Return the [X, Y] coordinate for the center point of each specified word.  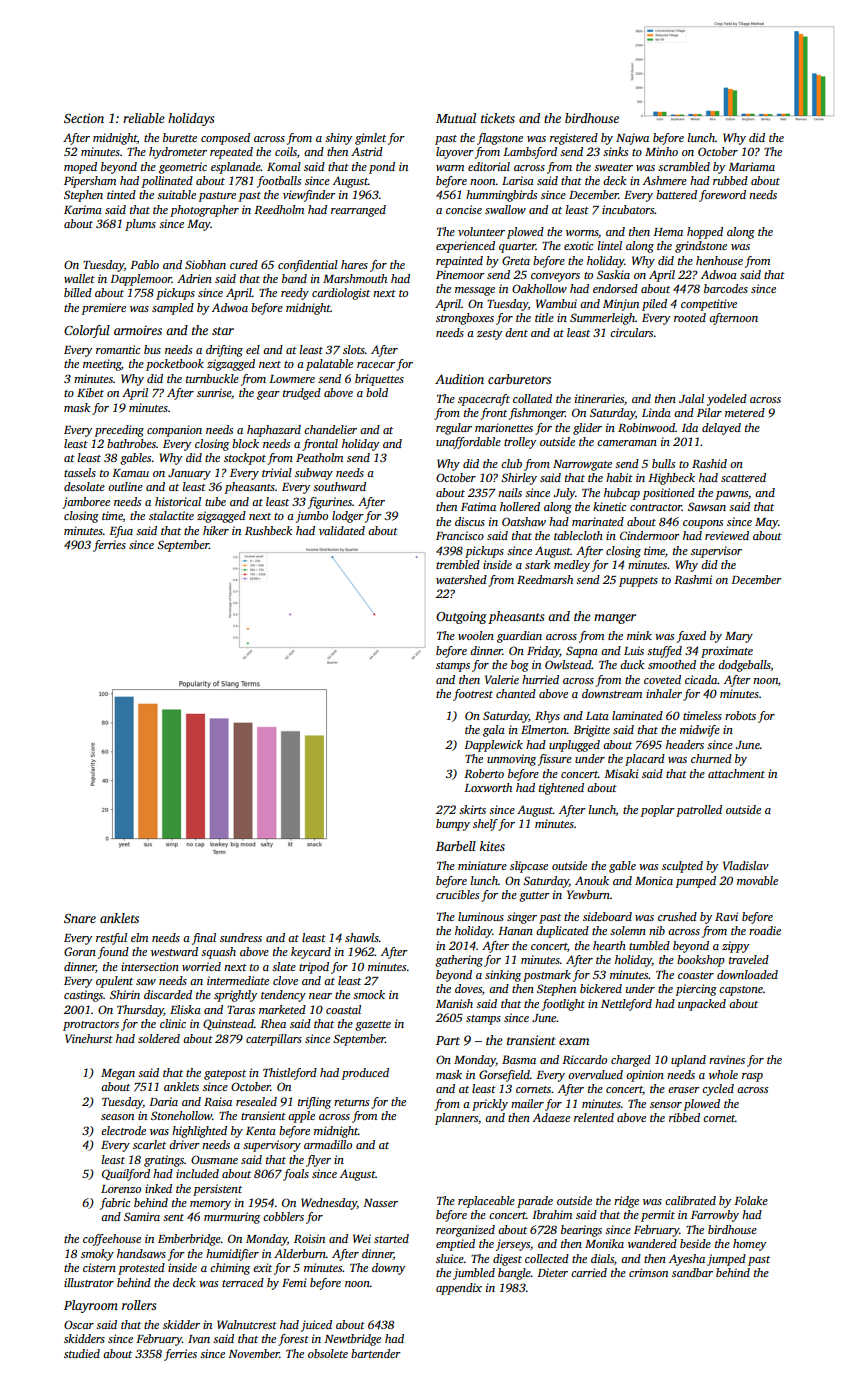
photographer [204, 211]
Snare [80, 918]
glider [587, 429]
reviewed [727, 535]
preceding [119, 431]
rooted [690, 317]
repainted [459, 262]
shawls [362, 937]
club [511, 463]
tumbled [649, 945]
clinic [173, 1023]
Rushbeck [268, 530]
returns [351, 1102]
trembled [458, 564]
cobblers [283, 1216]
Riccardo [584, 1059]
